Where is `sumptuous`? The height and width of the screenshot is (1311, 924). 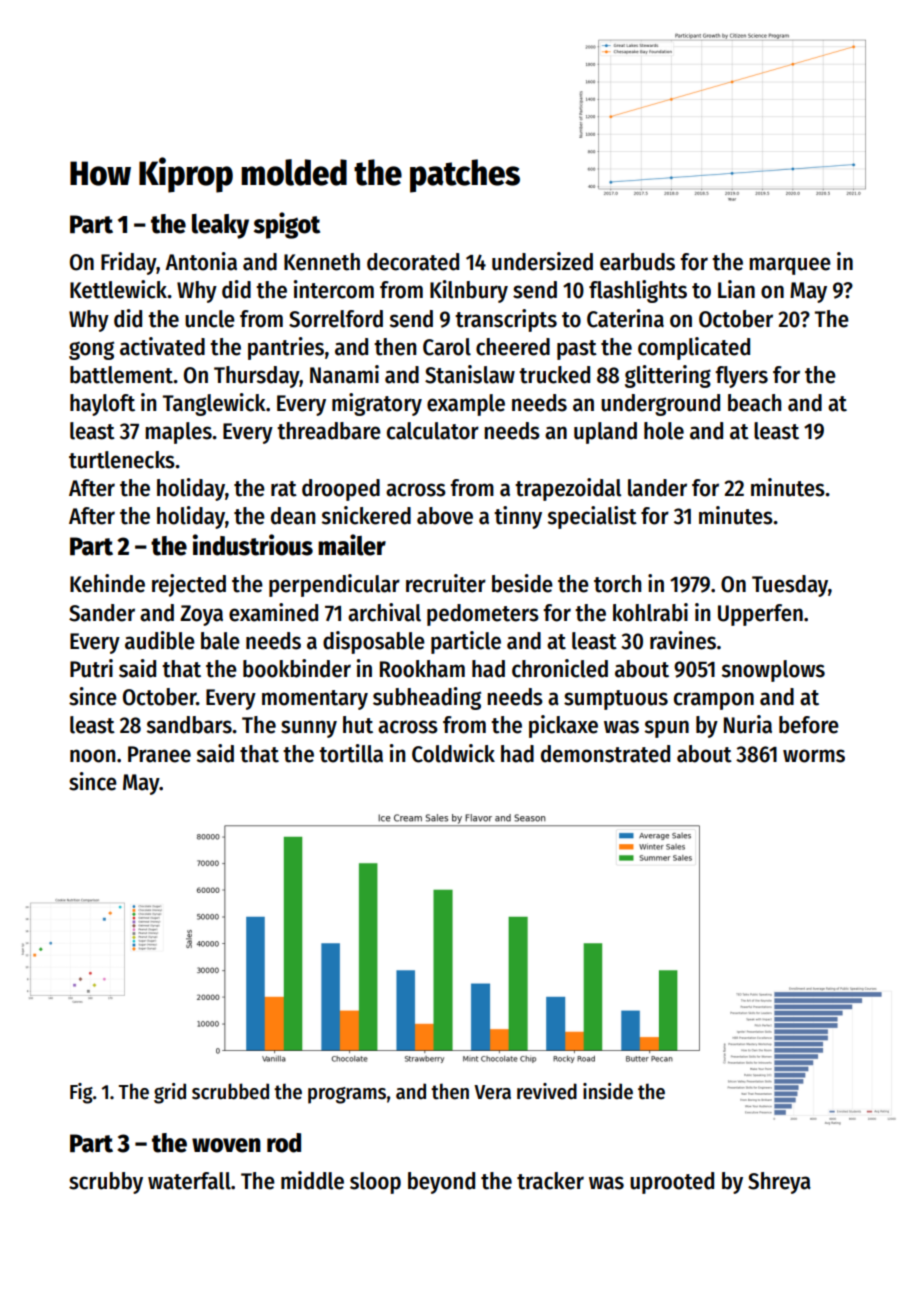
sumptuous is located at coordinates (616, 700).
